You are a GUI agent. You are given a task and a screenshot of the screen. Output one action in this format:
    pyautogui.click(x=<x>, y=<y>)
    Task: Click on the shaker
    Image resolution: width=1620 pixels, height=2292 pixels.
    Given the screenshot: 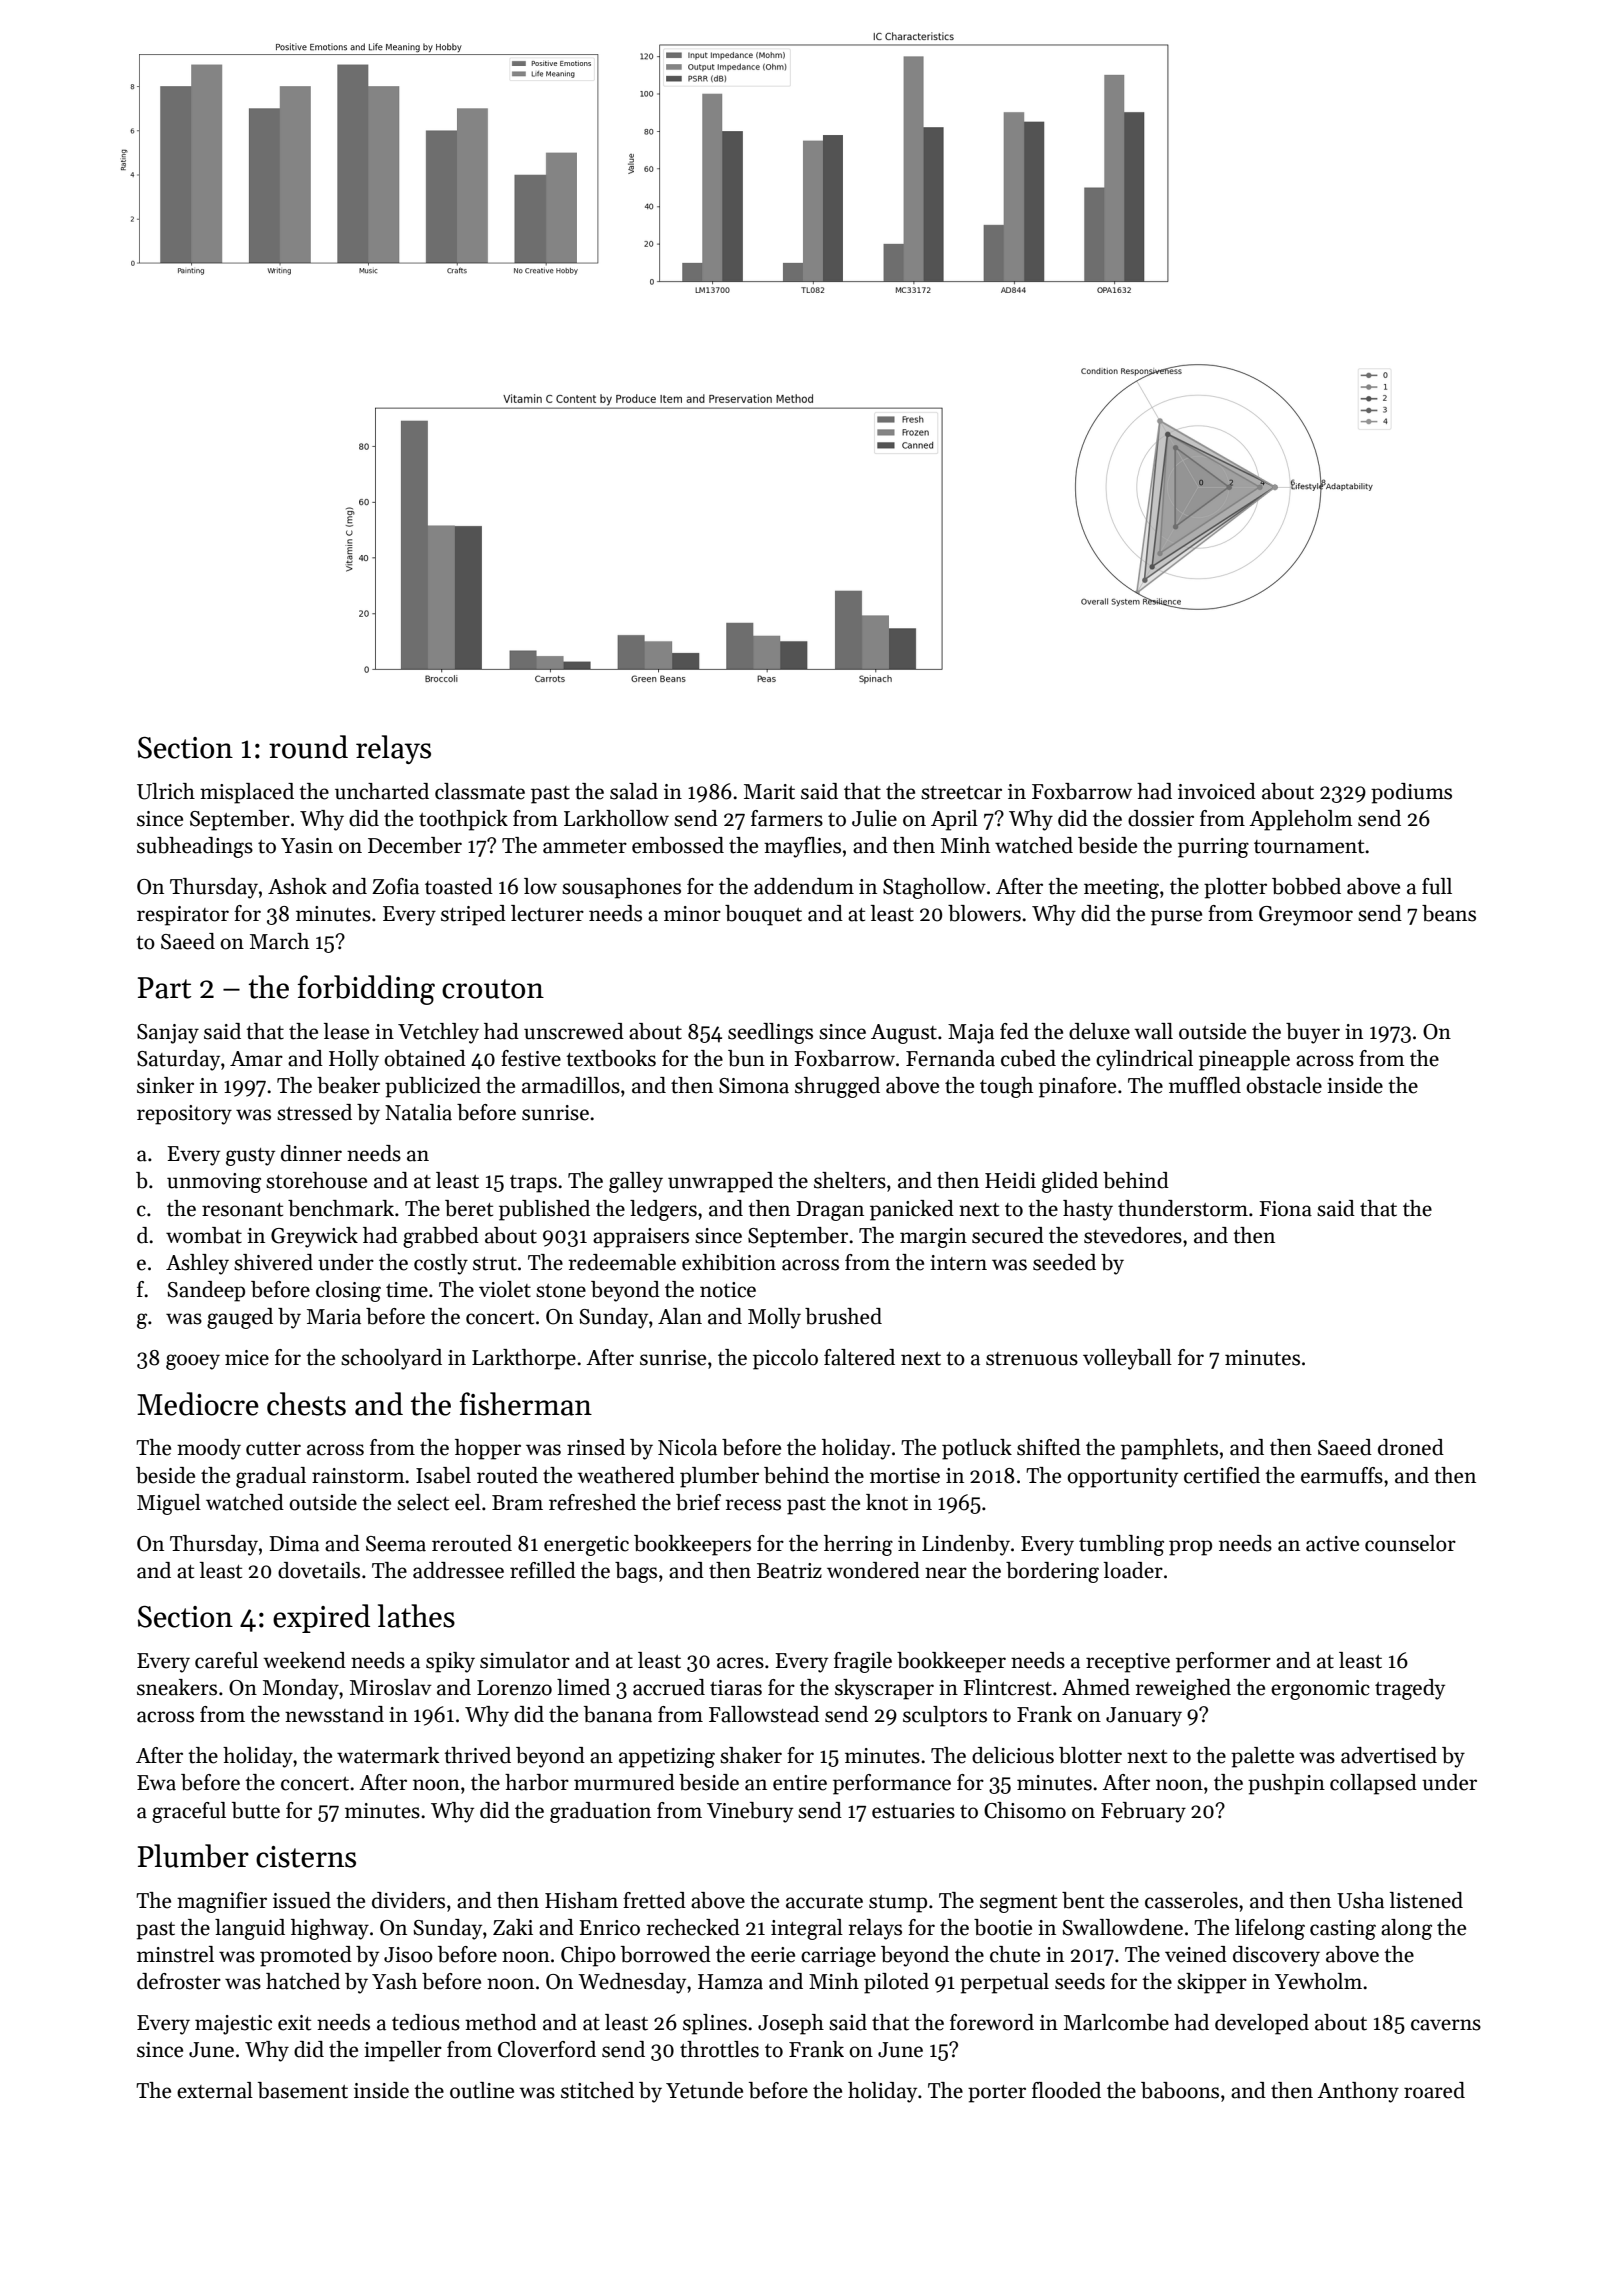 What is the action you would take?
    pyautogui.click(x=751, y=1755)
